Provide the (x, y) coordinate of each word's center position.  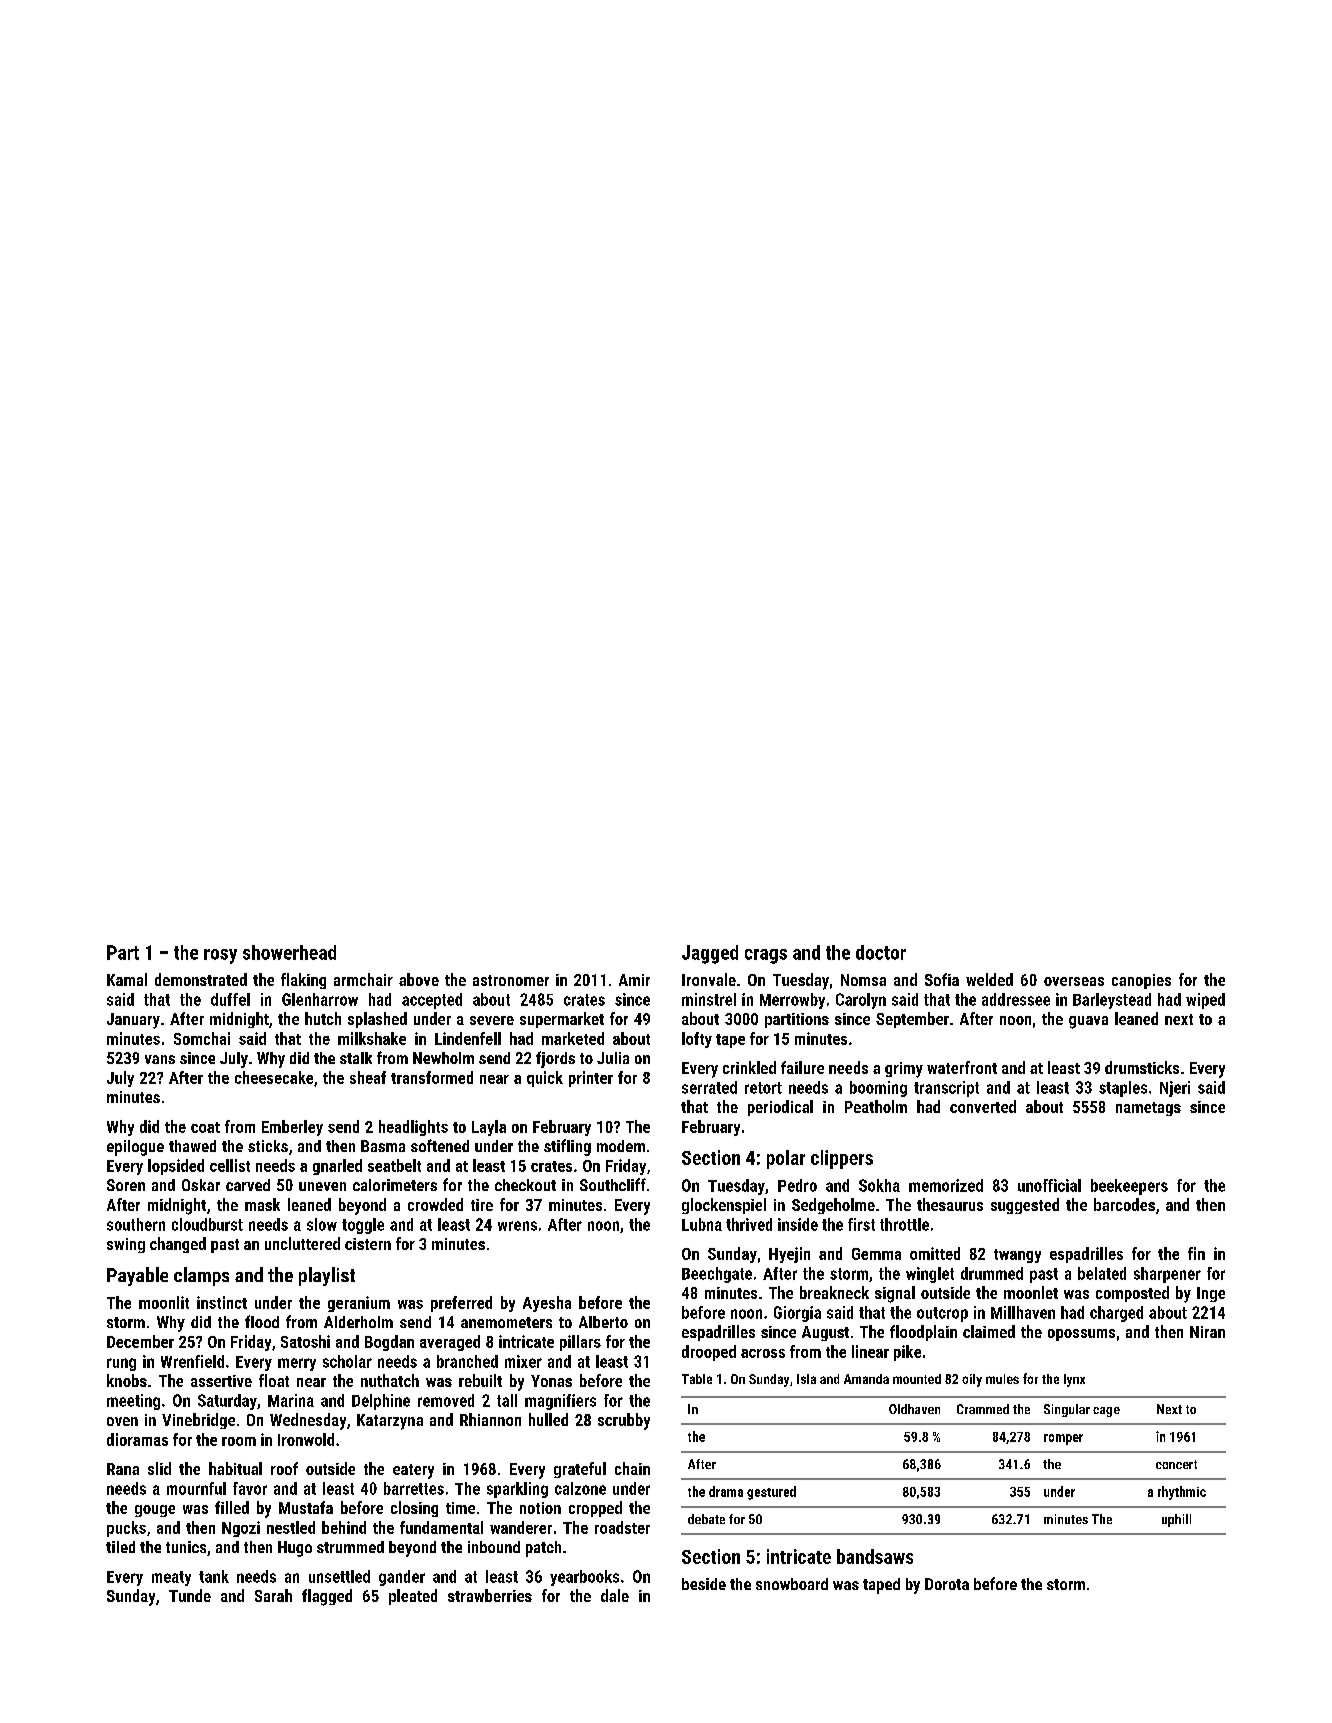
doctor (881, 952)
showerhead (289, 952)
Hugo (295, 1549)
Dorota (947, 1584)
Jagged (710, 954)
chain (632, 1468)
